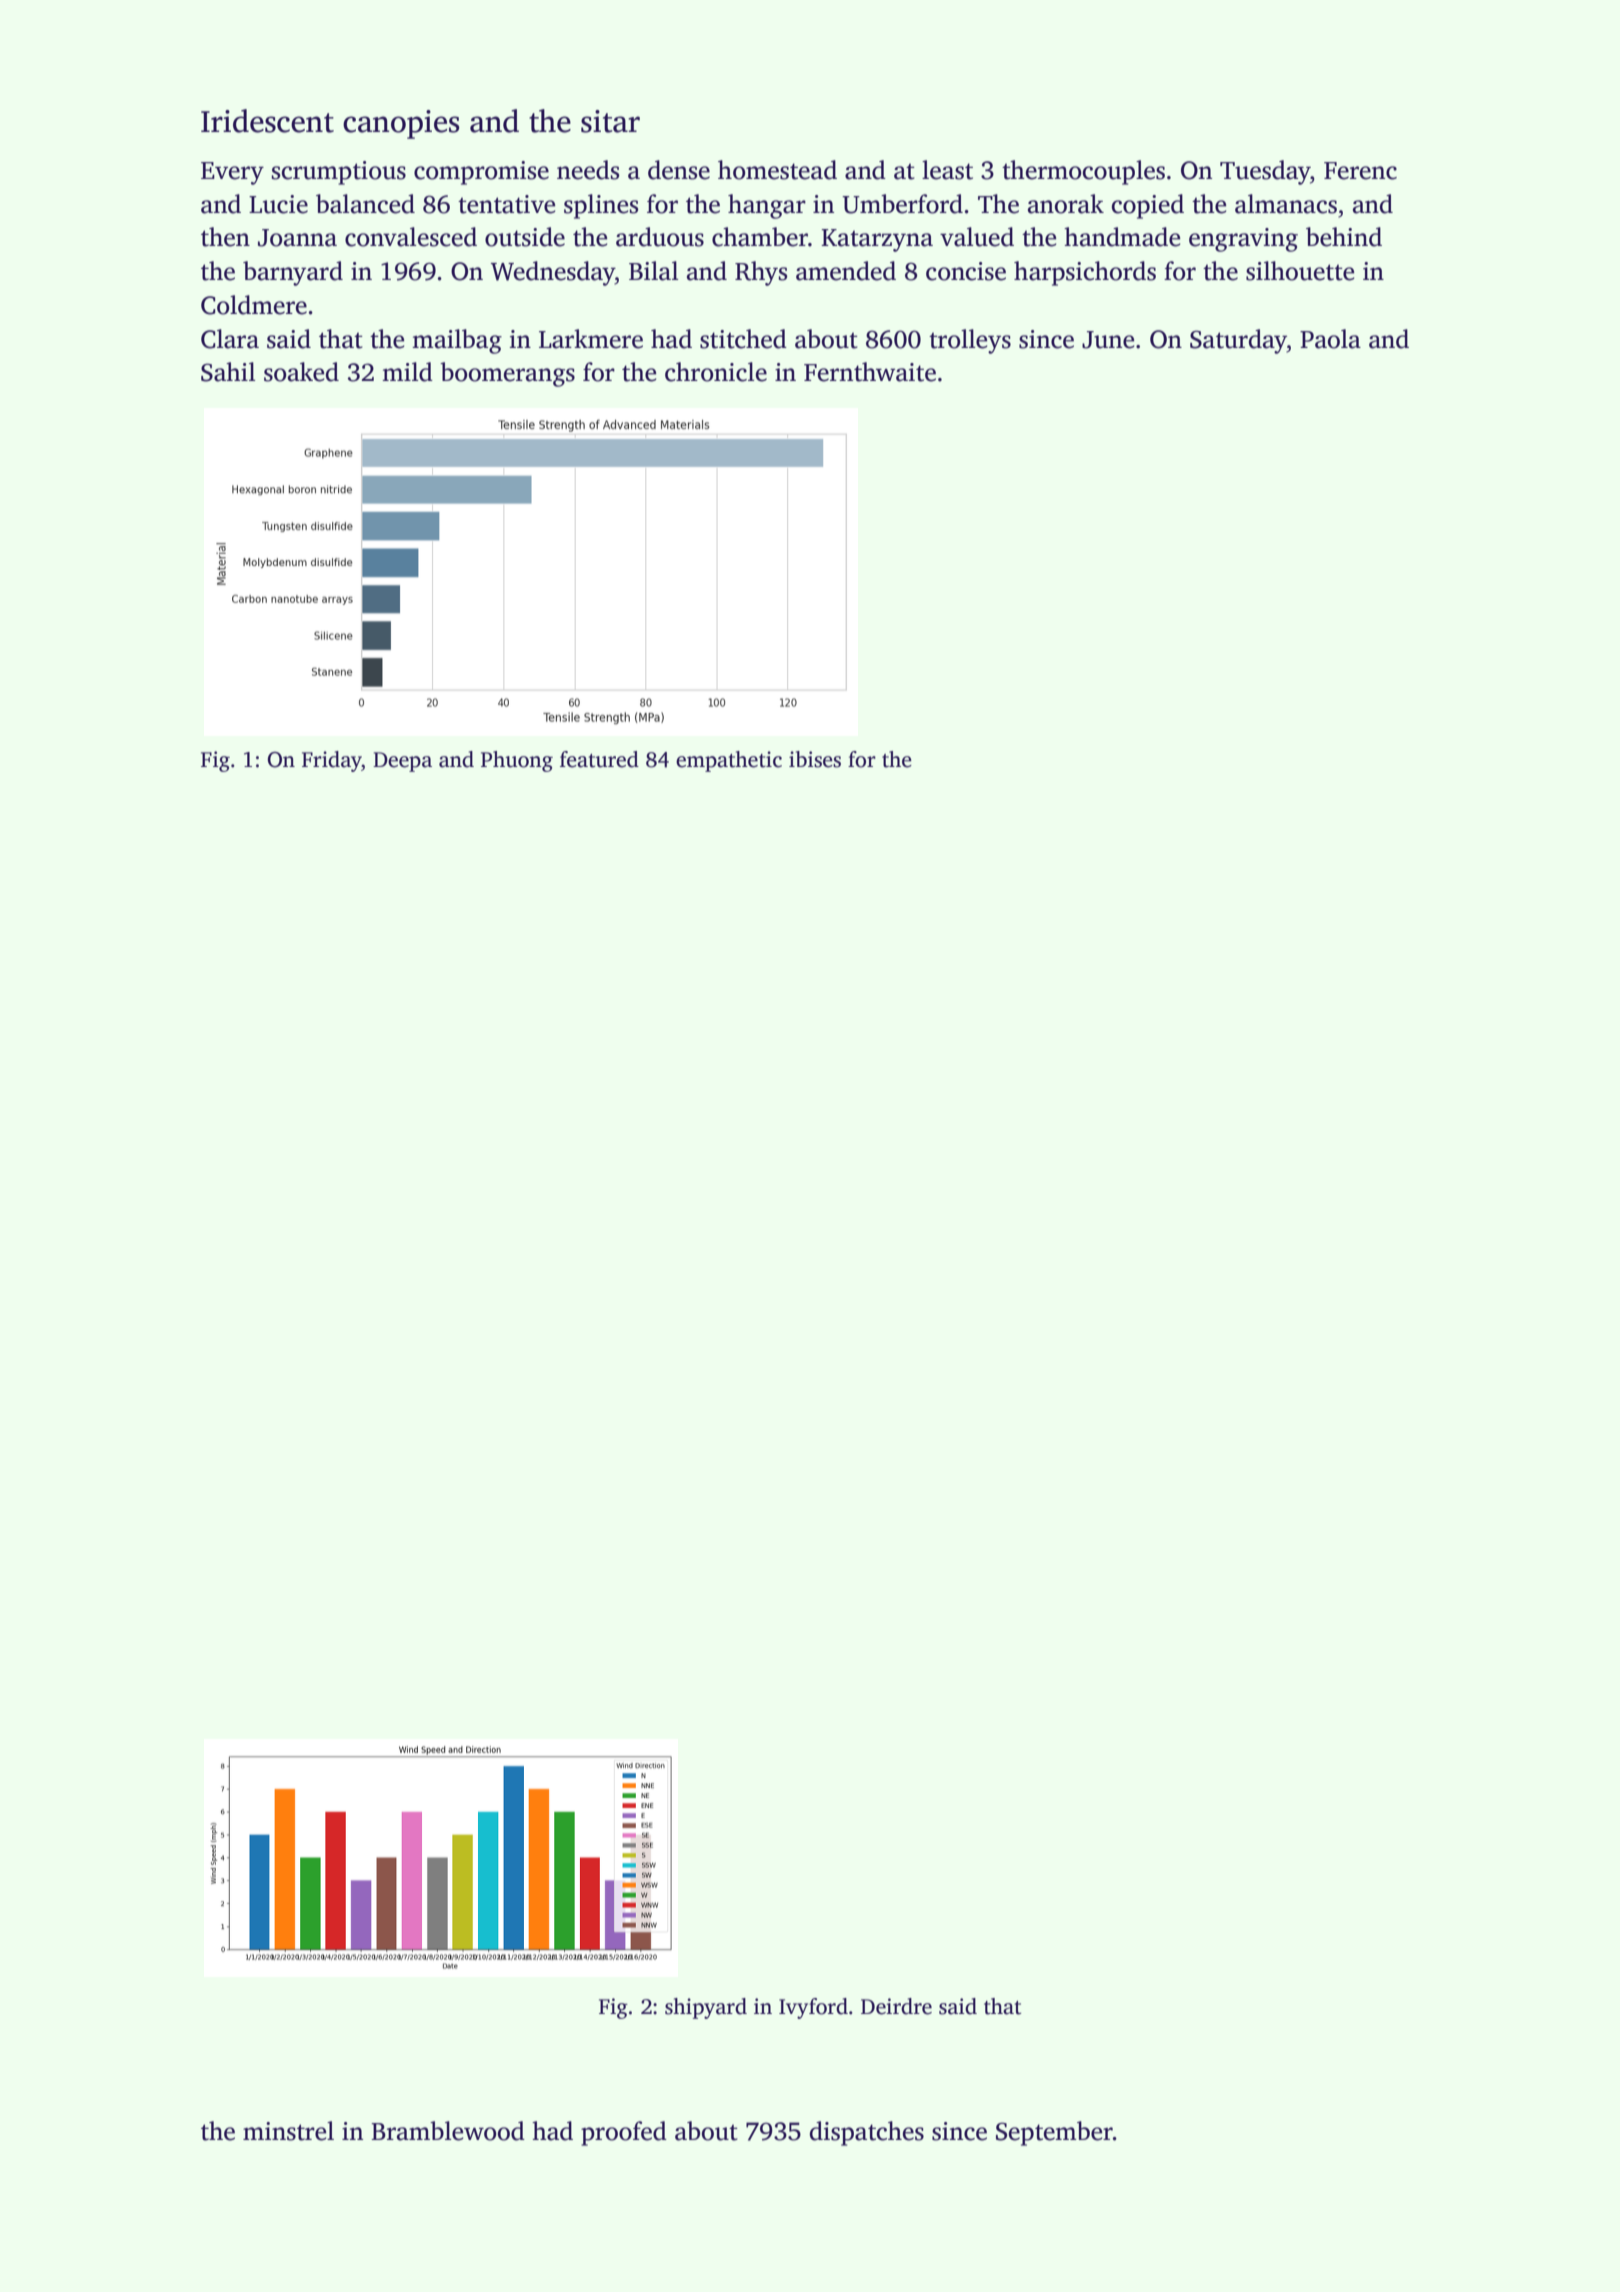  I want to click on hangar, so click(767, 206).
